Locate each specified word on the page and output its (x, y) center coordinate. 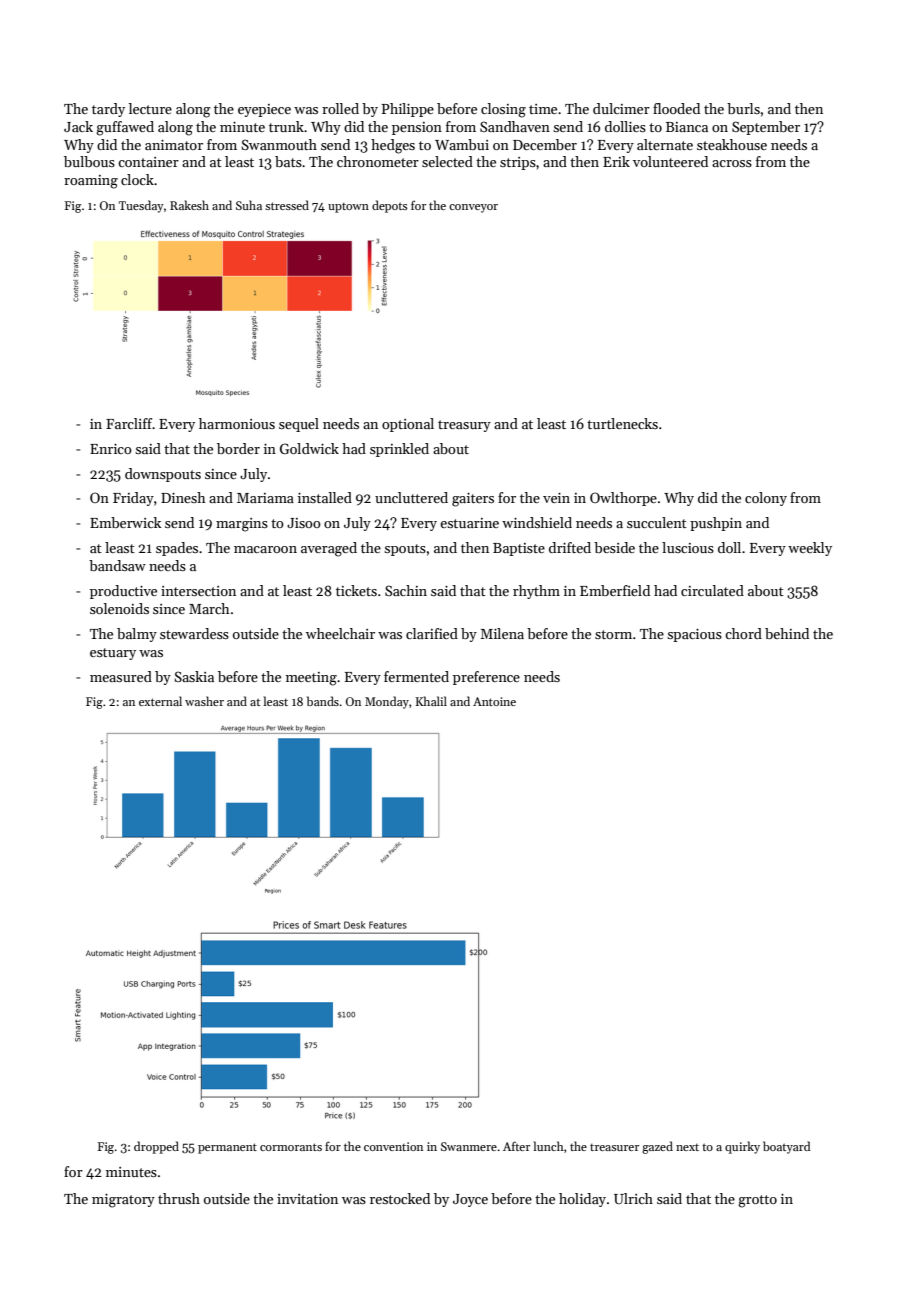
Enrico (111, 449)
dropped (156, 1147)
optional (408, 425)
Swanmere (469, 1146)
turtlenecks (622, 423)
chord (743, 633)
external (160, 701)
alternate (665, 144)
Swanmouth (279, 144)
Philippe (408, 110)
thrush (179, 1198)
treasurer (614, 1147)
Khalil (431, 701)
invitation (307, 1199)
